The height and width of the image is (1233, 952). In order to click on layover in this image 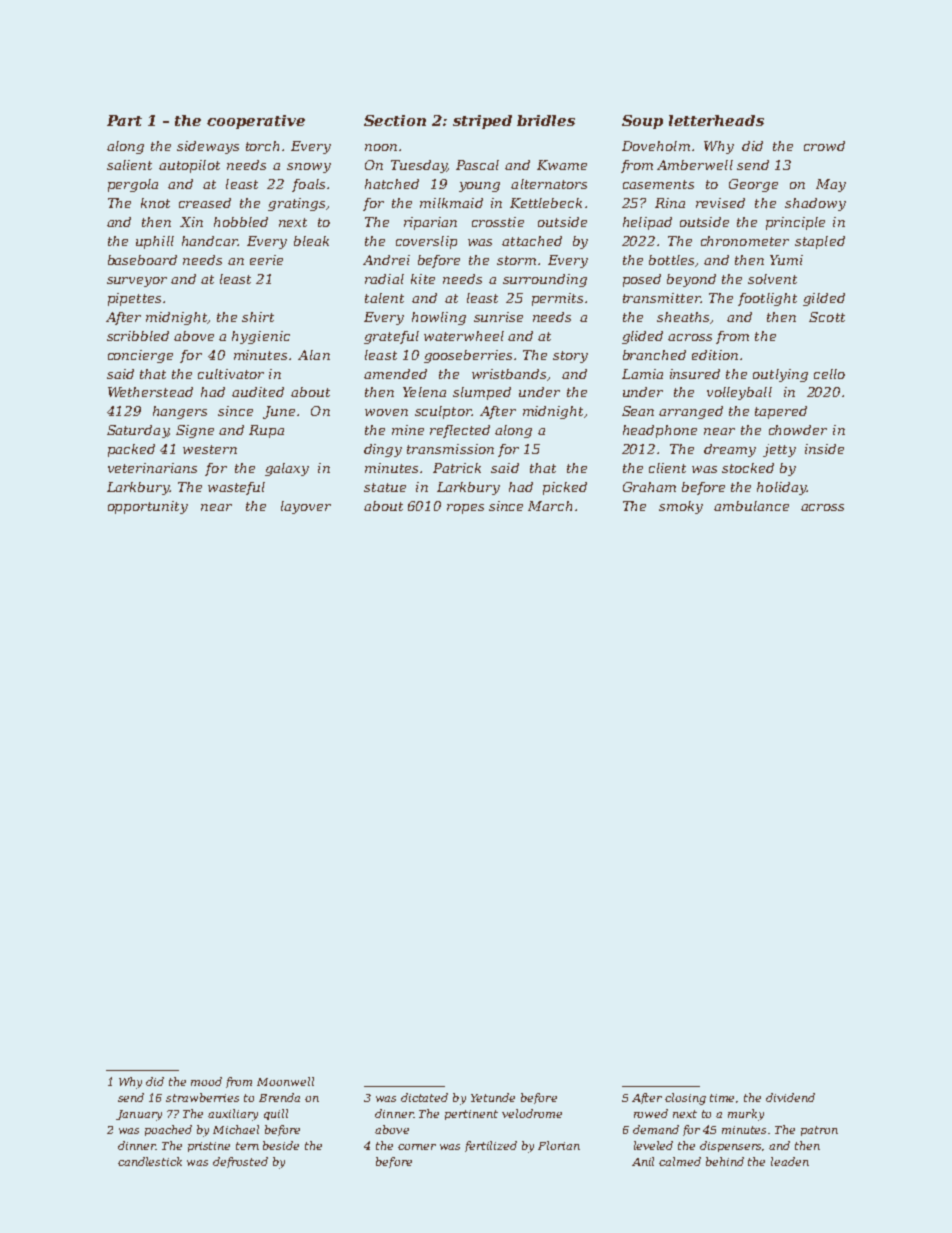, I will do `click(306, 507)`.
